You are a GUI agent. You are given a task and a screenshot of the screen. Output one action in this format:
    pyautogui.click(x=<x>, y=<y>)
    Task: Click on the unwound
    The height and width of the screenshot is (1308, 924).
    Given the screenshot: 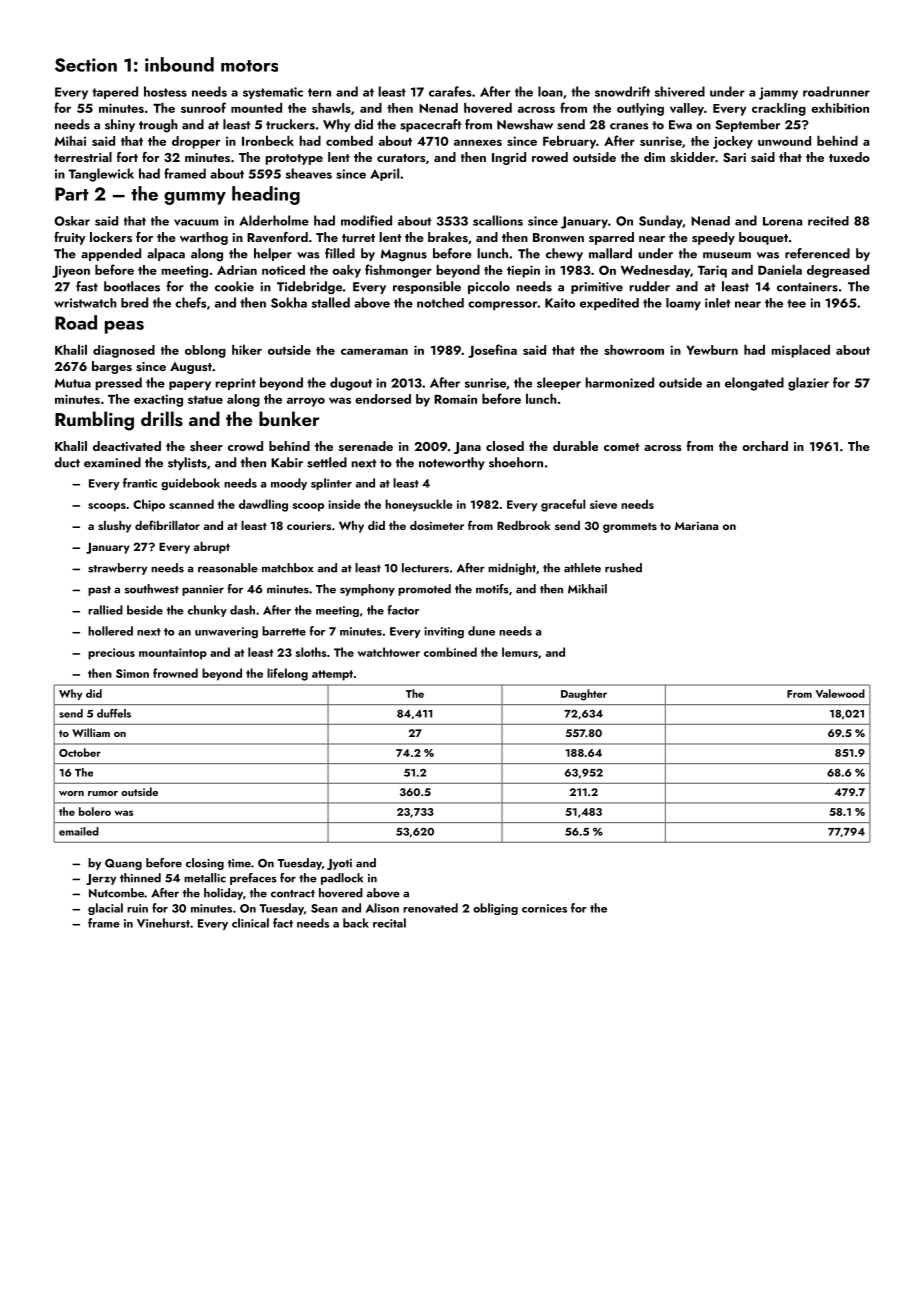 What is the action you would take?
    pyautogui.click(x=784, y=141)
